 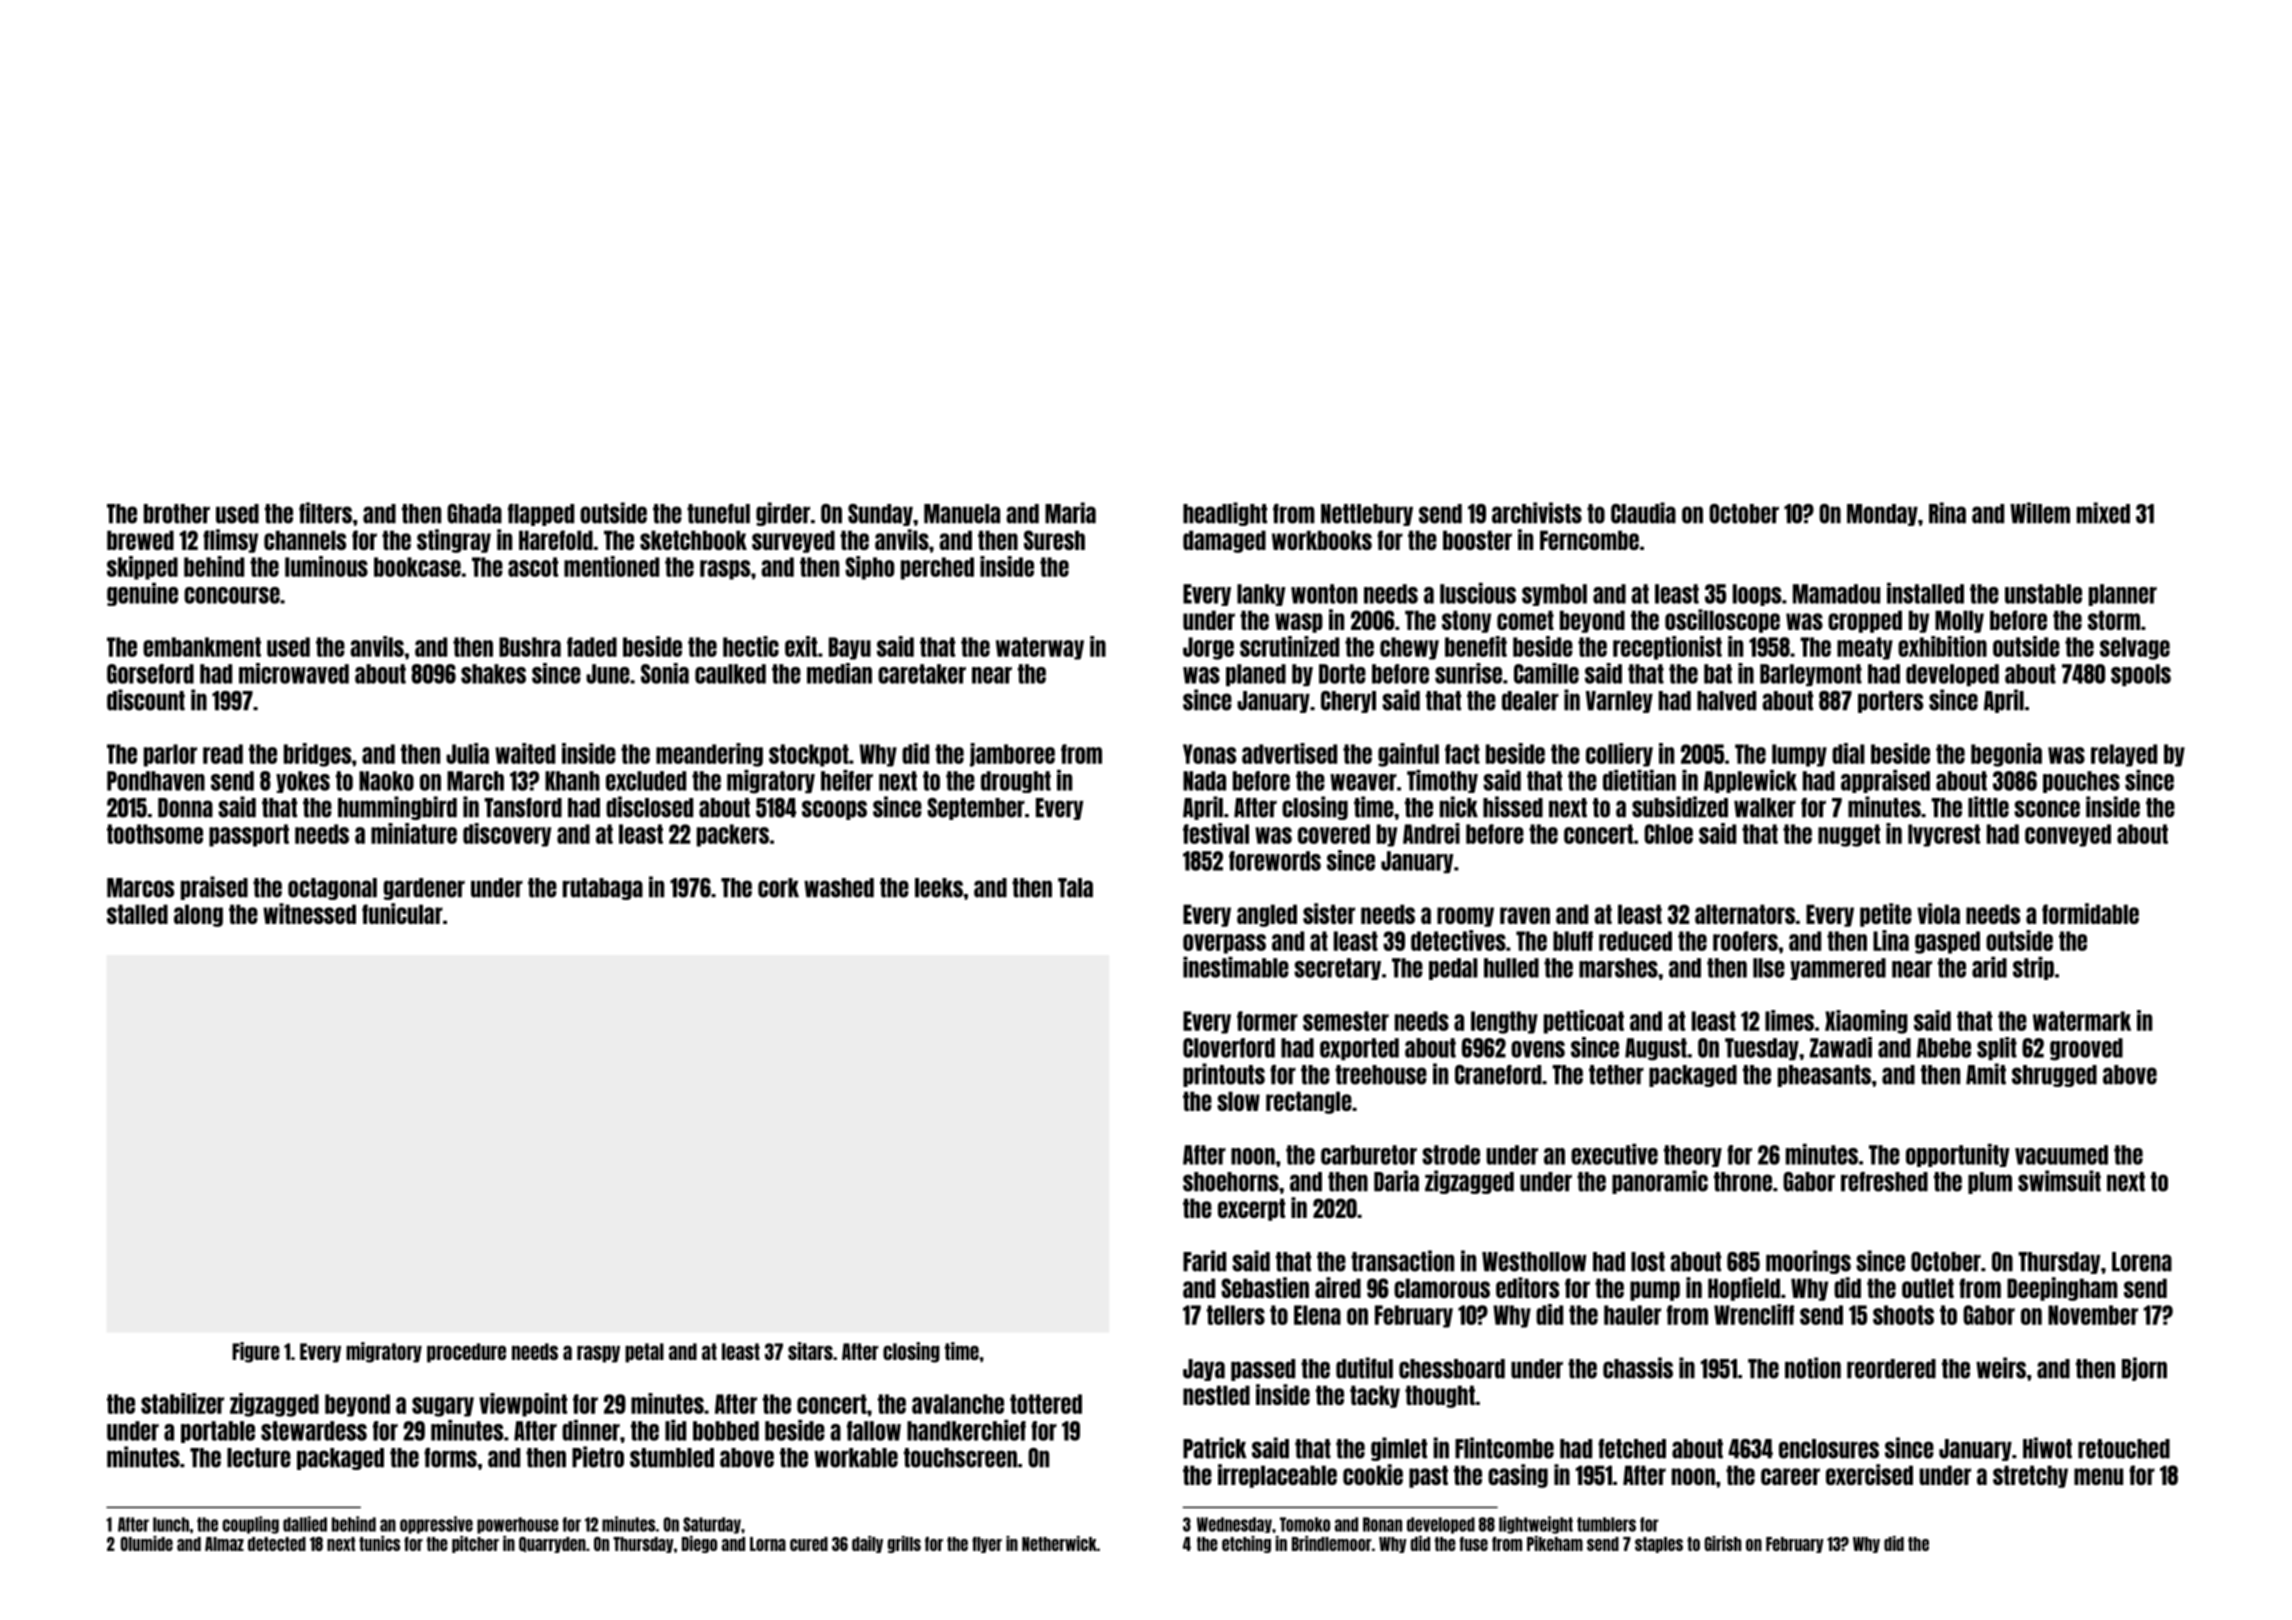 I want to click on booster, so click(x=1477, y=540).
